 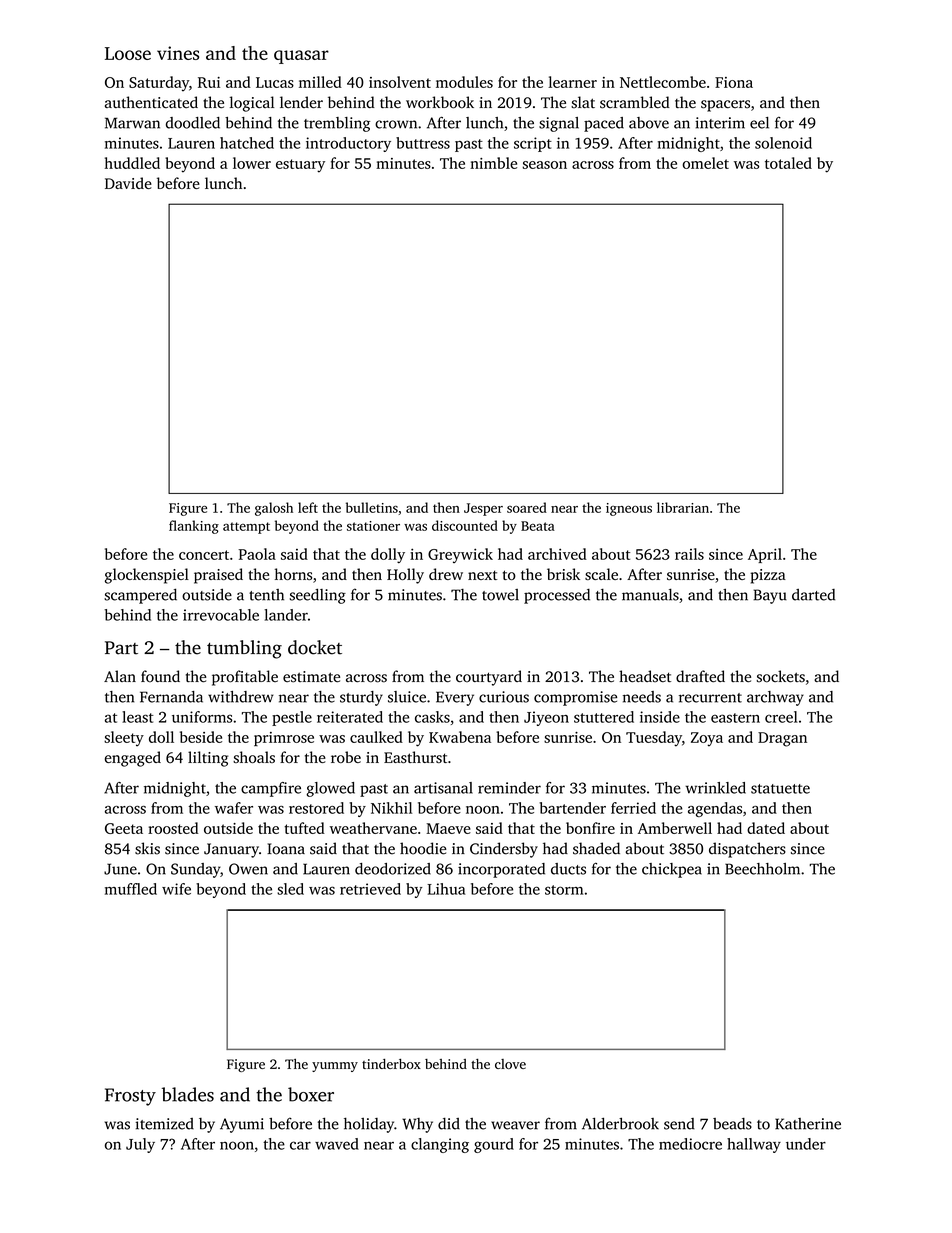 What do you see at coordinates (242, 1125) in the document?
I see `Ayumi` at bounding box center [242, 1125].
